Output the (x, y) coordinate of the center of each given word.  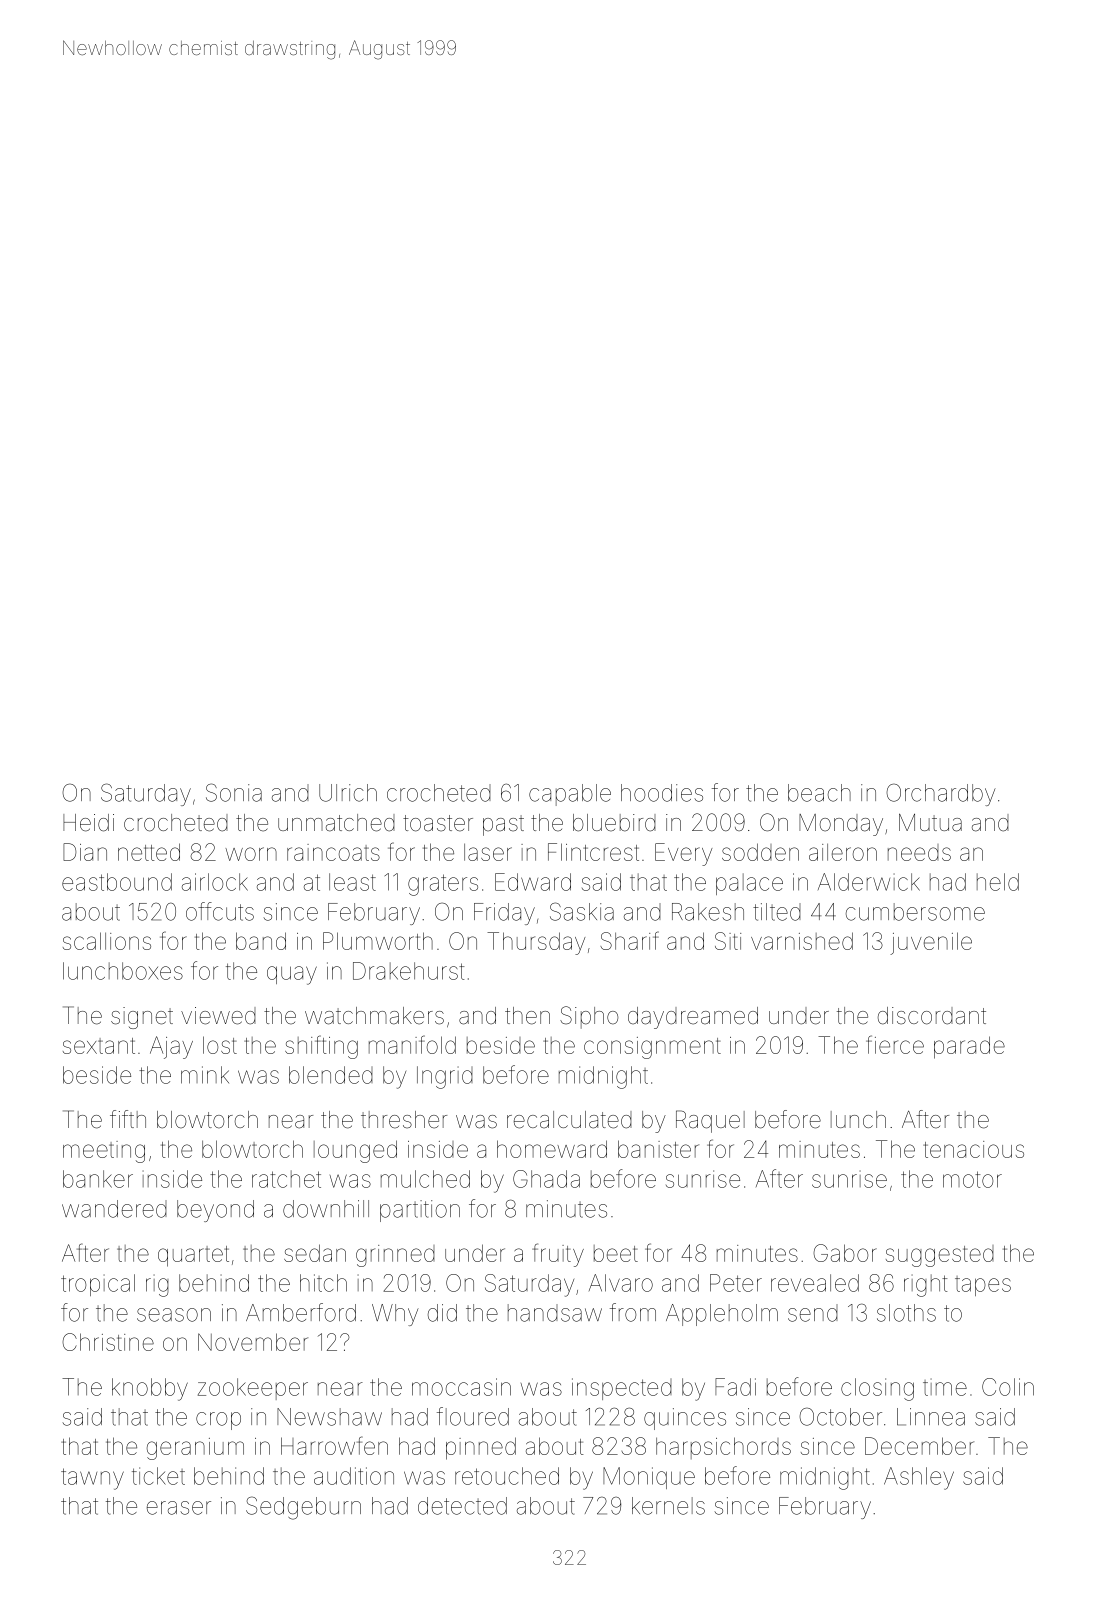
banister (658, 1149)
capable (570, 795)
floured (473, 1416)
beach (819, 793)
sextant (99, 1046)
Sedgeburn (303, 1508)
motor (972, 1179)
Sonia (234, 792)
